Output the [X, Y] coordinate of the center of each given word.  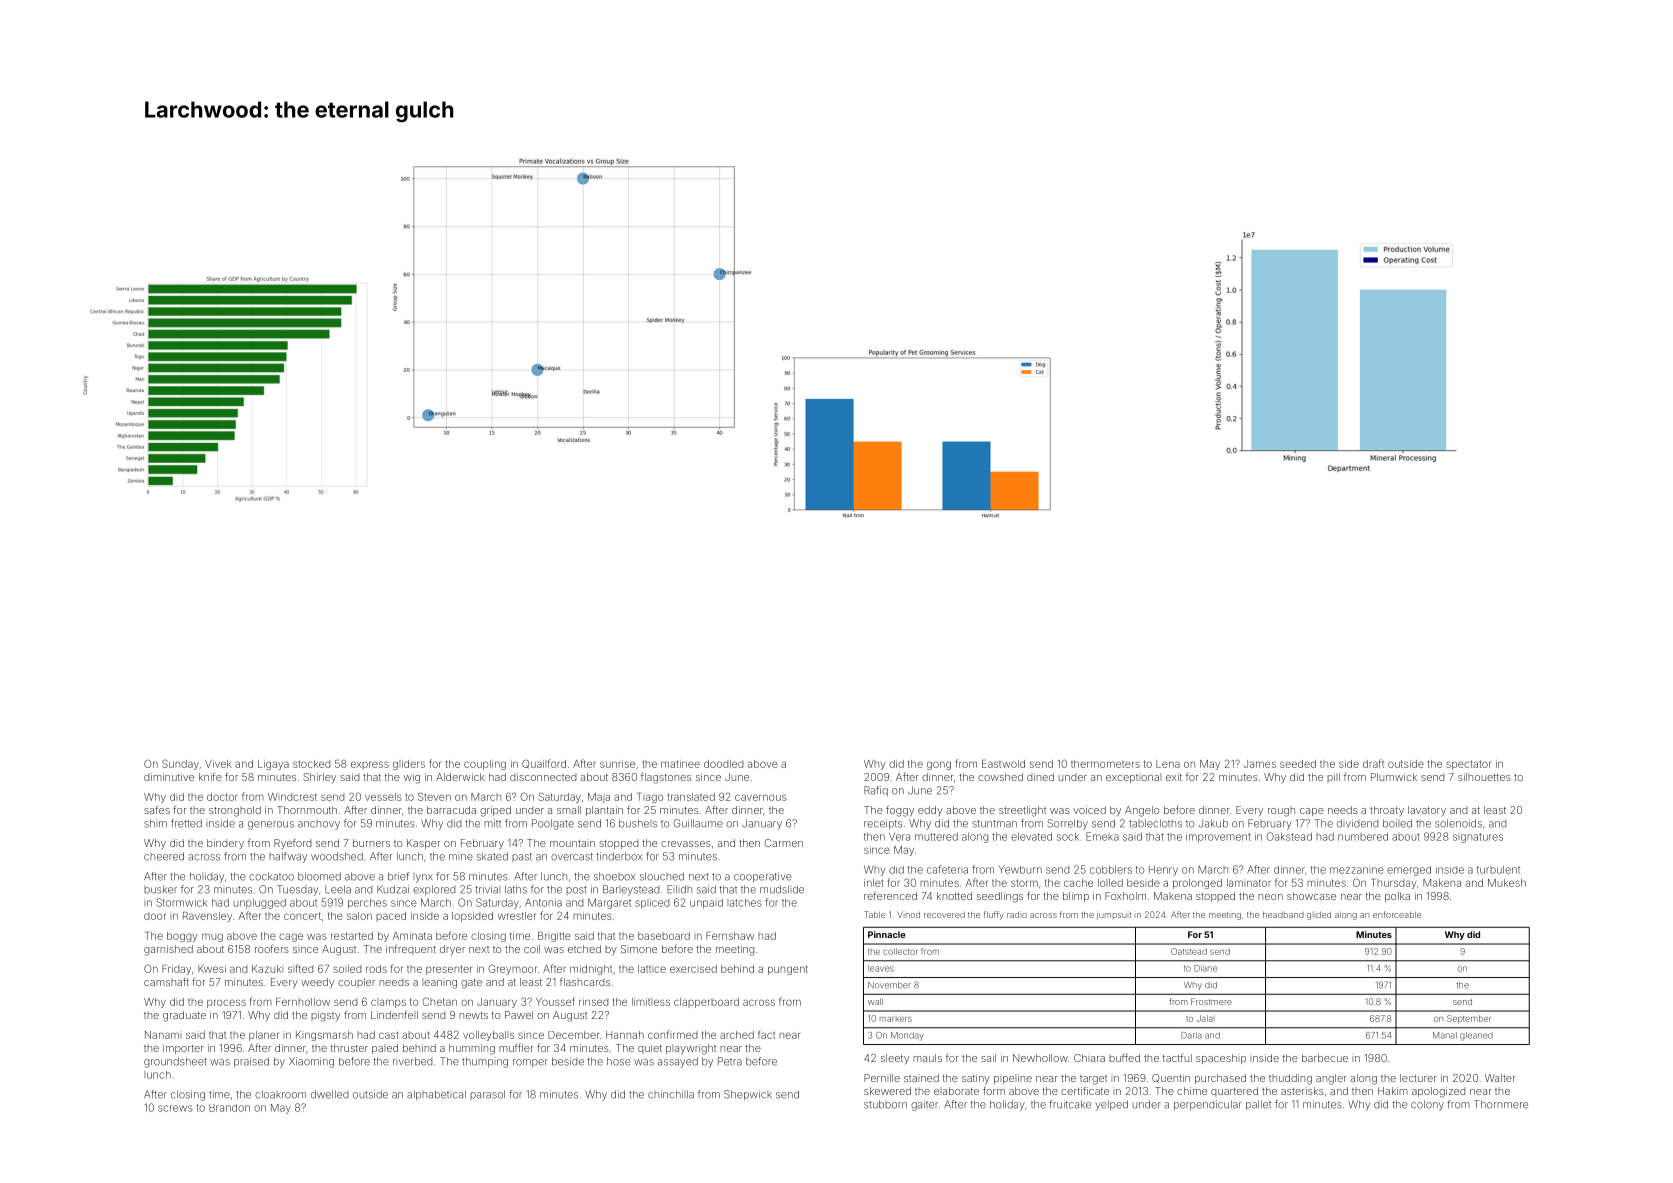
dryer [452, 950]
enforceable [1397, 914]
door [155, 916]
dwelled [329, 1094]
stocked [311, 764]
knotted [954, 896]
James [1260, 764]
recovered [944, 915]
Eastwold [1003, 764]
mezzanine [1357, 870]
